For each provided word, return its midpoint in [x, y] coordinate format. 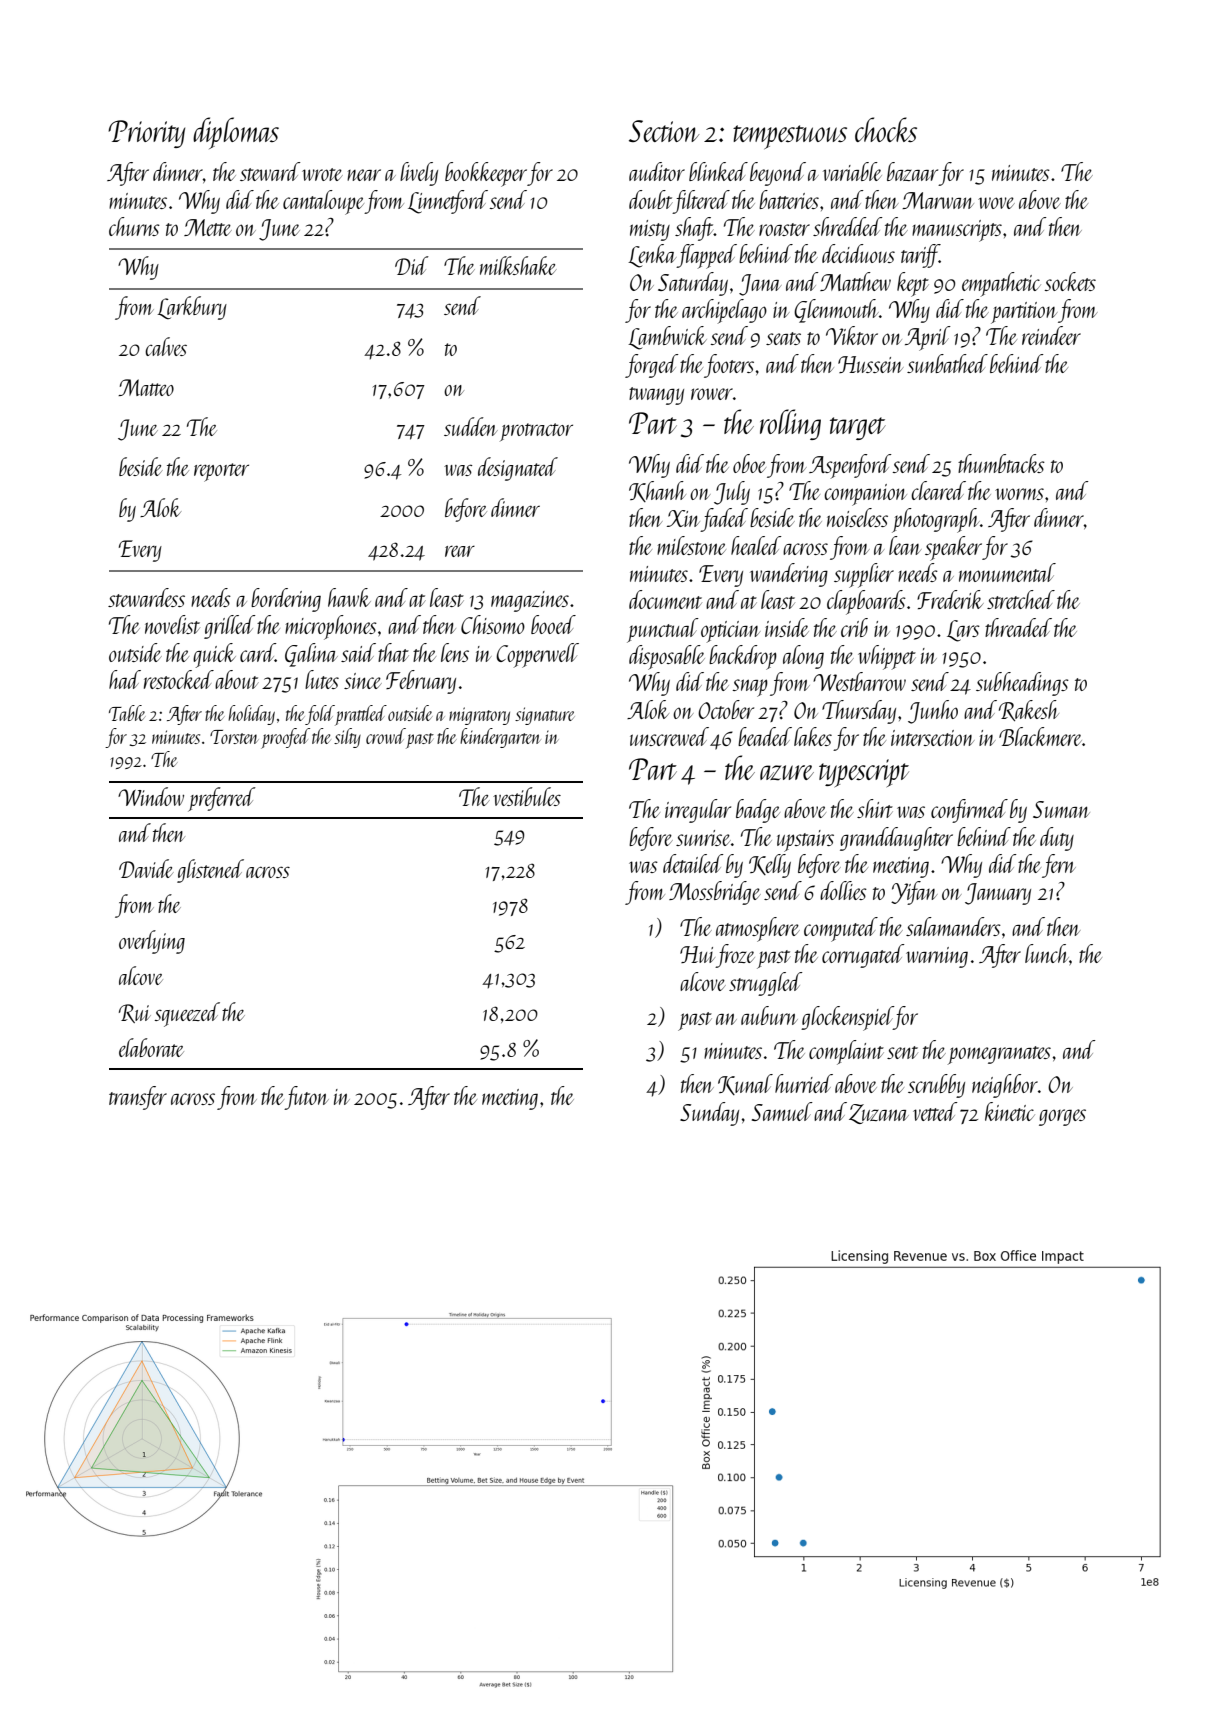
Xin [683, 518]
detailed [693, 863]
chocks [886, 129]
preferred [222, 799]
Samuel [782, 1111]
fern [1059, 866]
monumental [1007, 572]
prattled [361, 715]
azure [787, 773]
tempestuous [790, 137]
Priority [146, 134]
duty [1057, 839]
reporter [221, 472]
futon [307, 1098]
